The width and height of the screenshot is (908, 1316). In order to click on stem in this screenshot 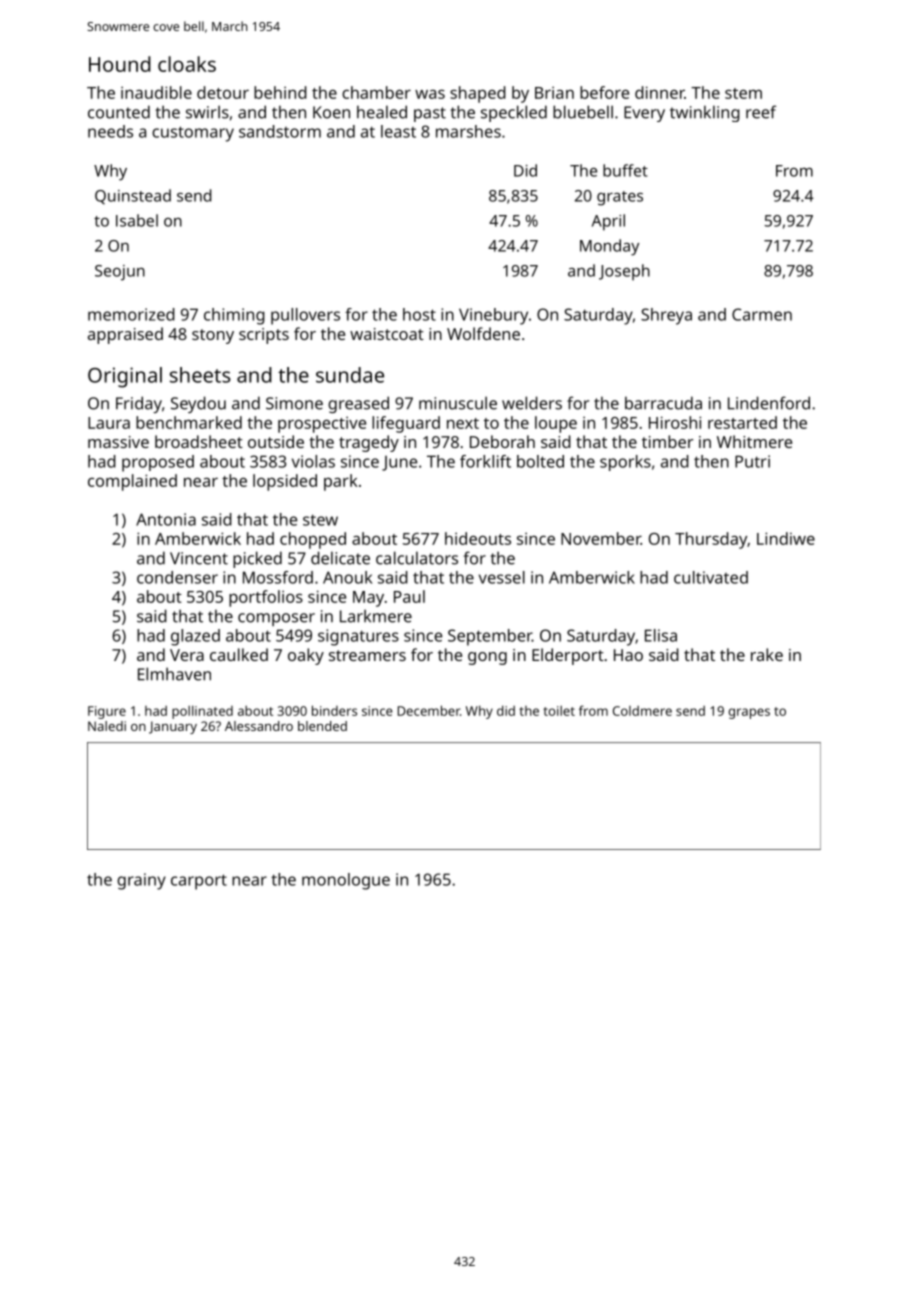, I will do `click(743, 93)`.
